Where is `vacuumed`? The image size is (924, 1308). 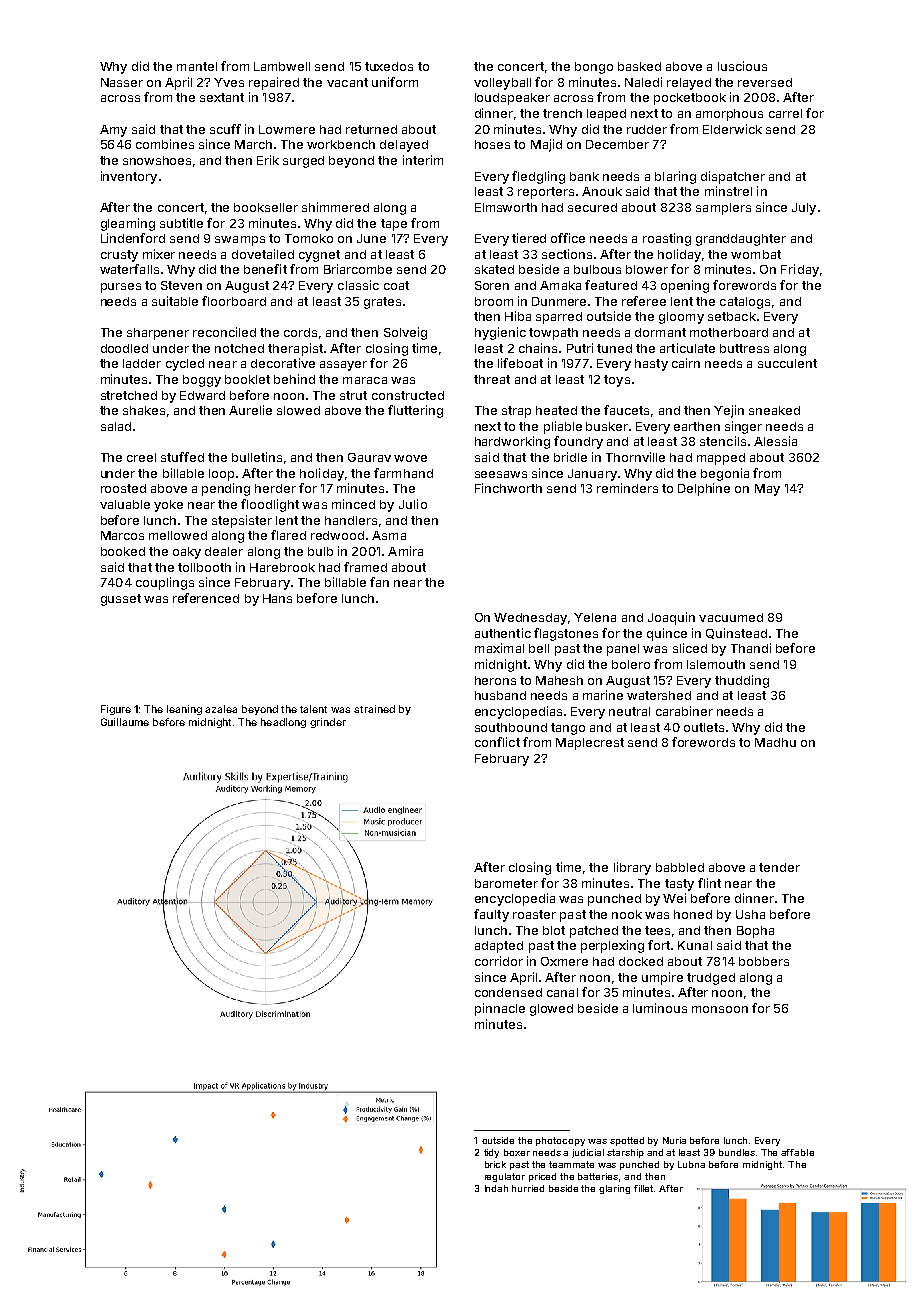 vacuumed is located at coordinates (731, 617).
